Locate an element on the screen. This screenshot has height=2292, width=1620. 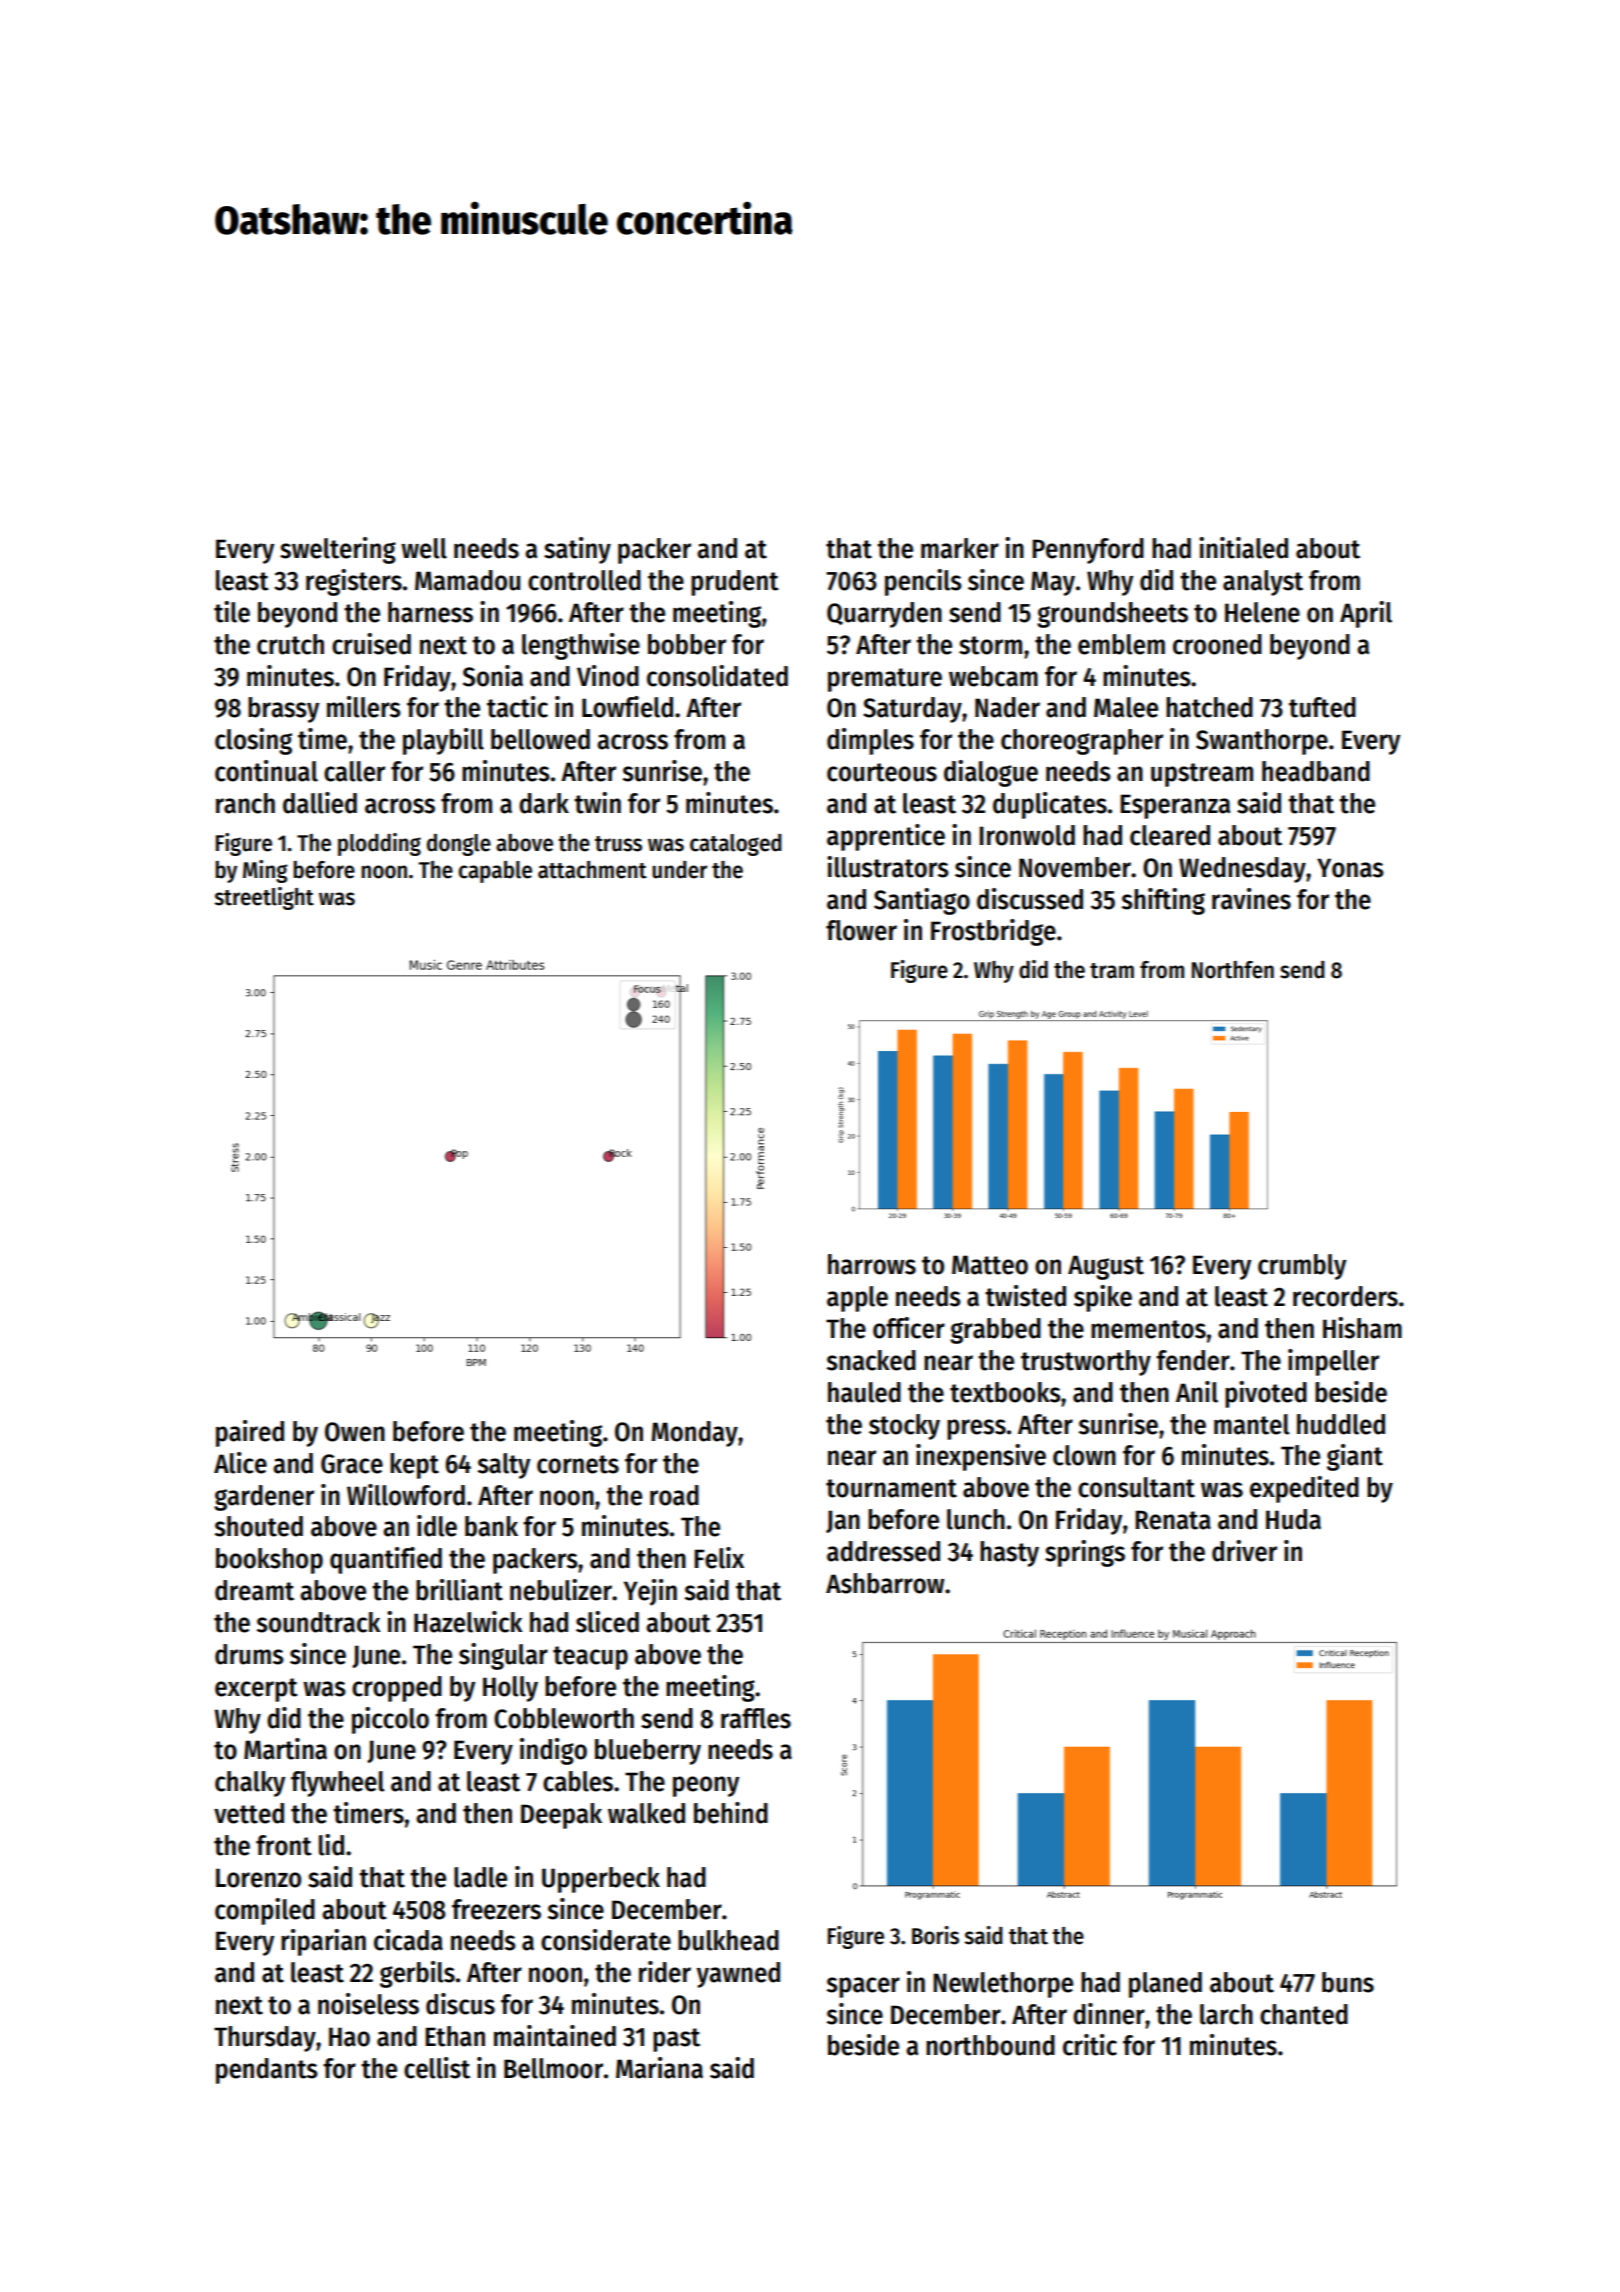
northbound is located at coordinates (990, 2045).
